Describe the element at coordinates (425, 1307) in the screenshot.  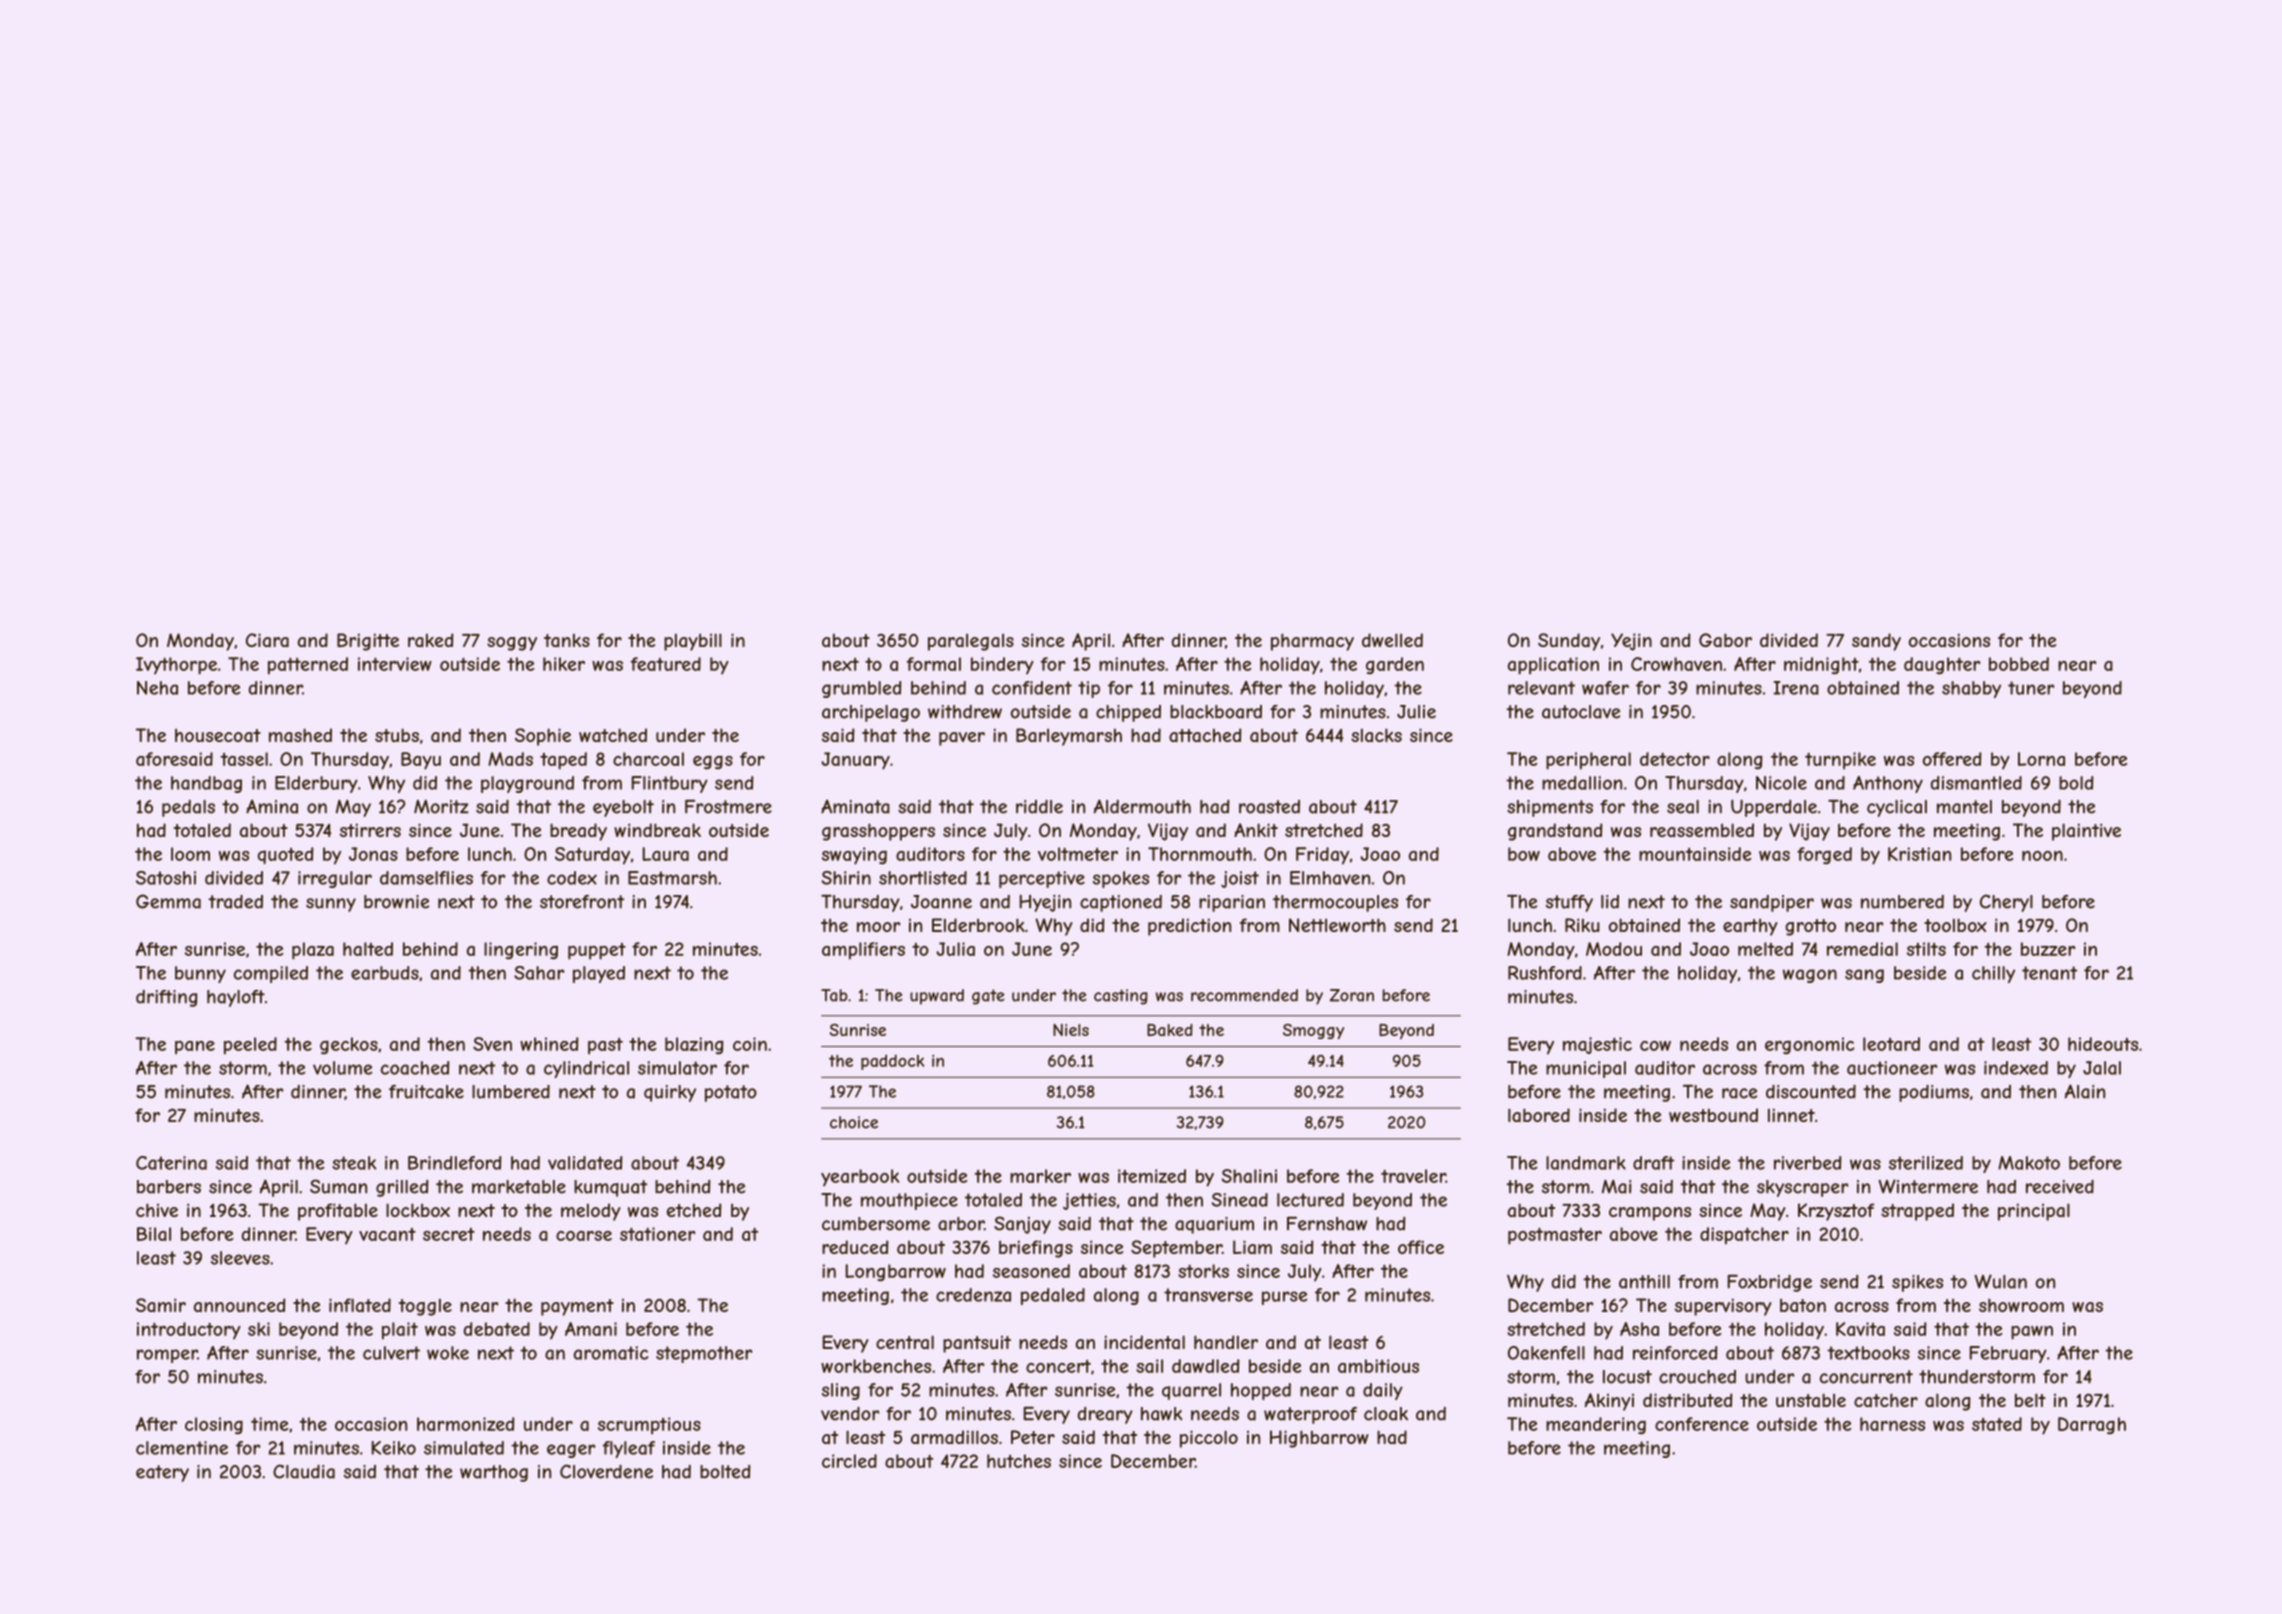
I see `toggle` at that location.
